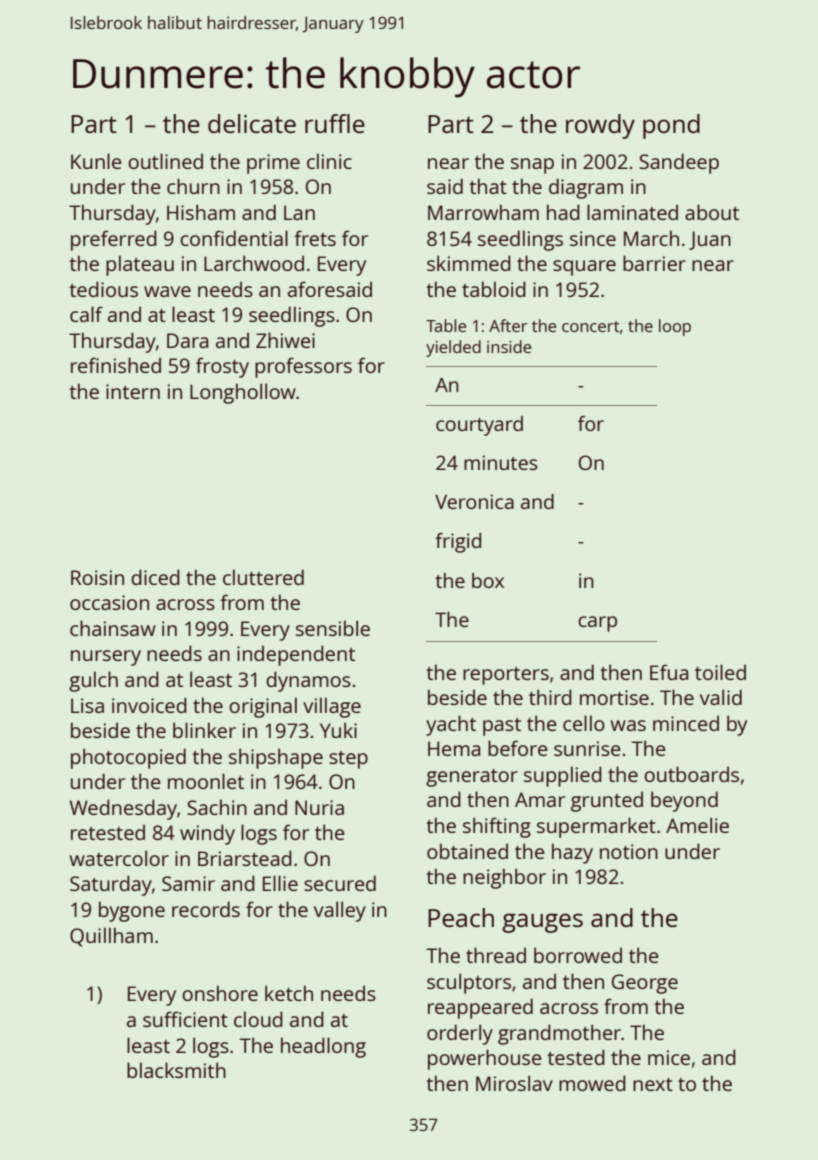 This page has height=1160, width=818. Describe the element at coordinates (96, 161) in the page. I see `Kunle` at that location.
